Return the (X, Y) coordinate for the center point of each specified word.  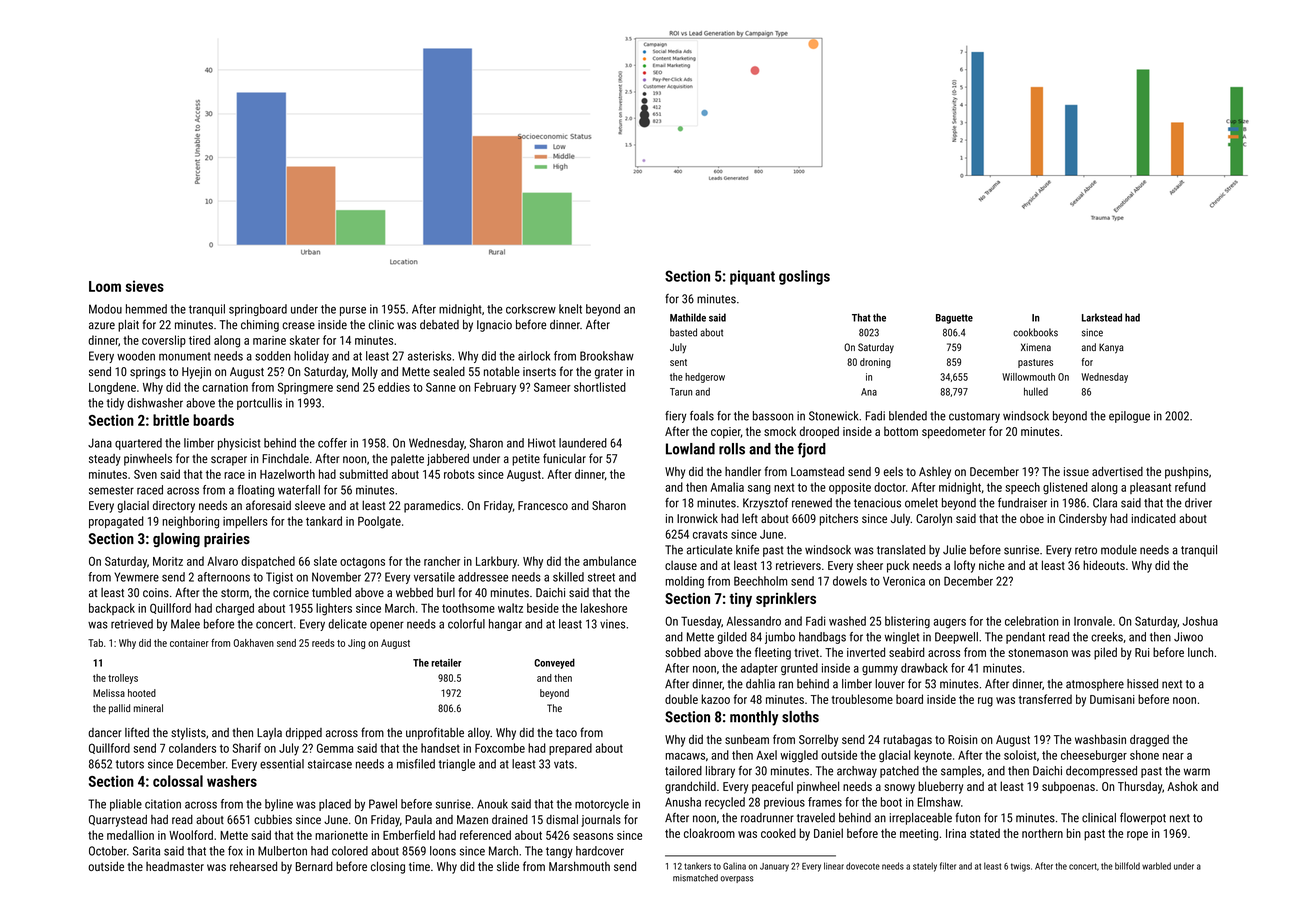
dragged (1149, 740)
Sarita (146, 851)
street (601, 577)
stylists (188, 734)
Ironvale (1093, 621)
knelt (570, 309)
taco (566, 733)
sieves (145, 286)
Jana (100, 443)
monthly (754, 718)
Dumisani (1112, 699)
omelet (921, 503)
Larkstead (1102, 317)
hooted (142, 693)
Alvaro (222, 561)
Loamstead (817, 472)
